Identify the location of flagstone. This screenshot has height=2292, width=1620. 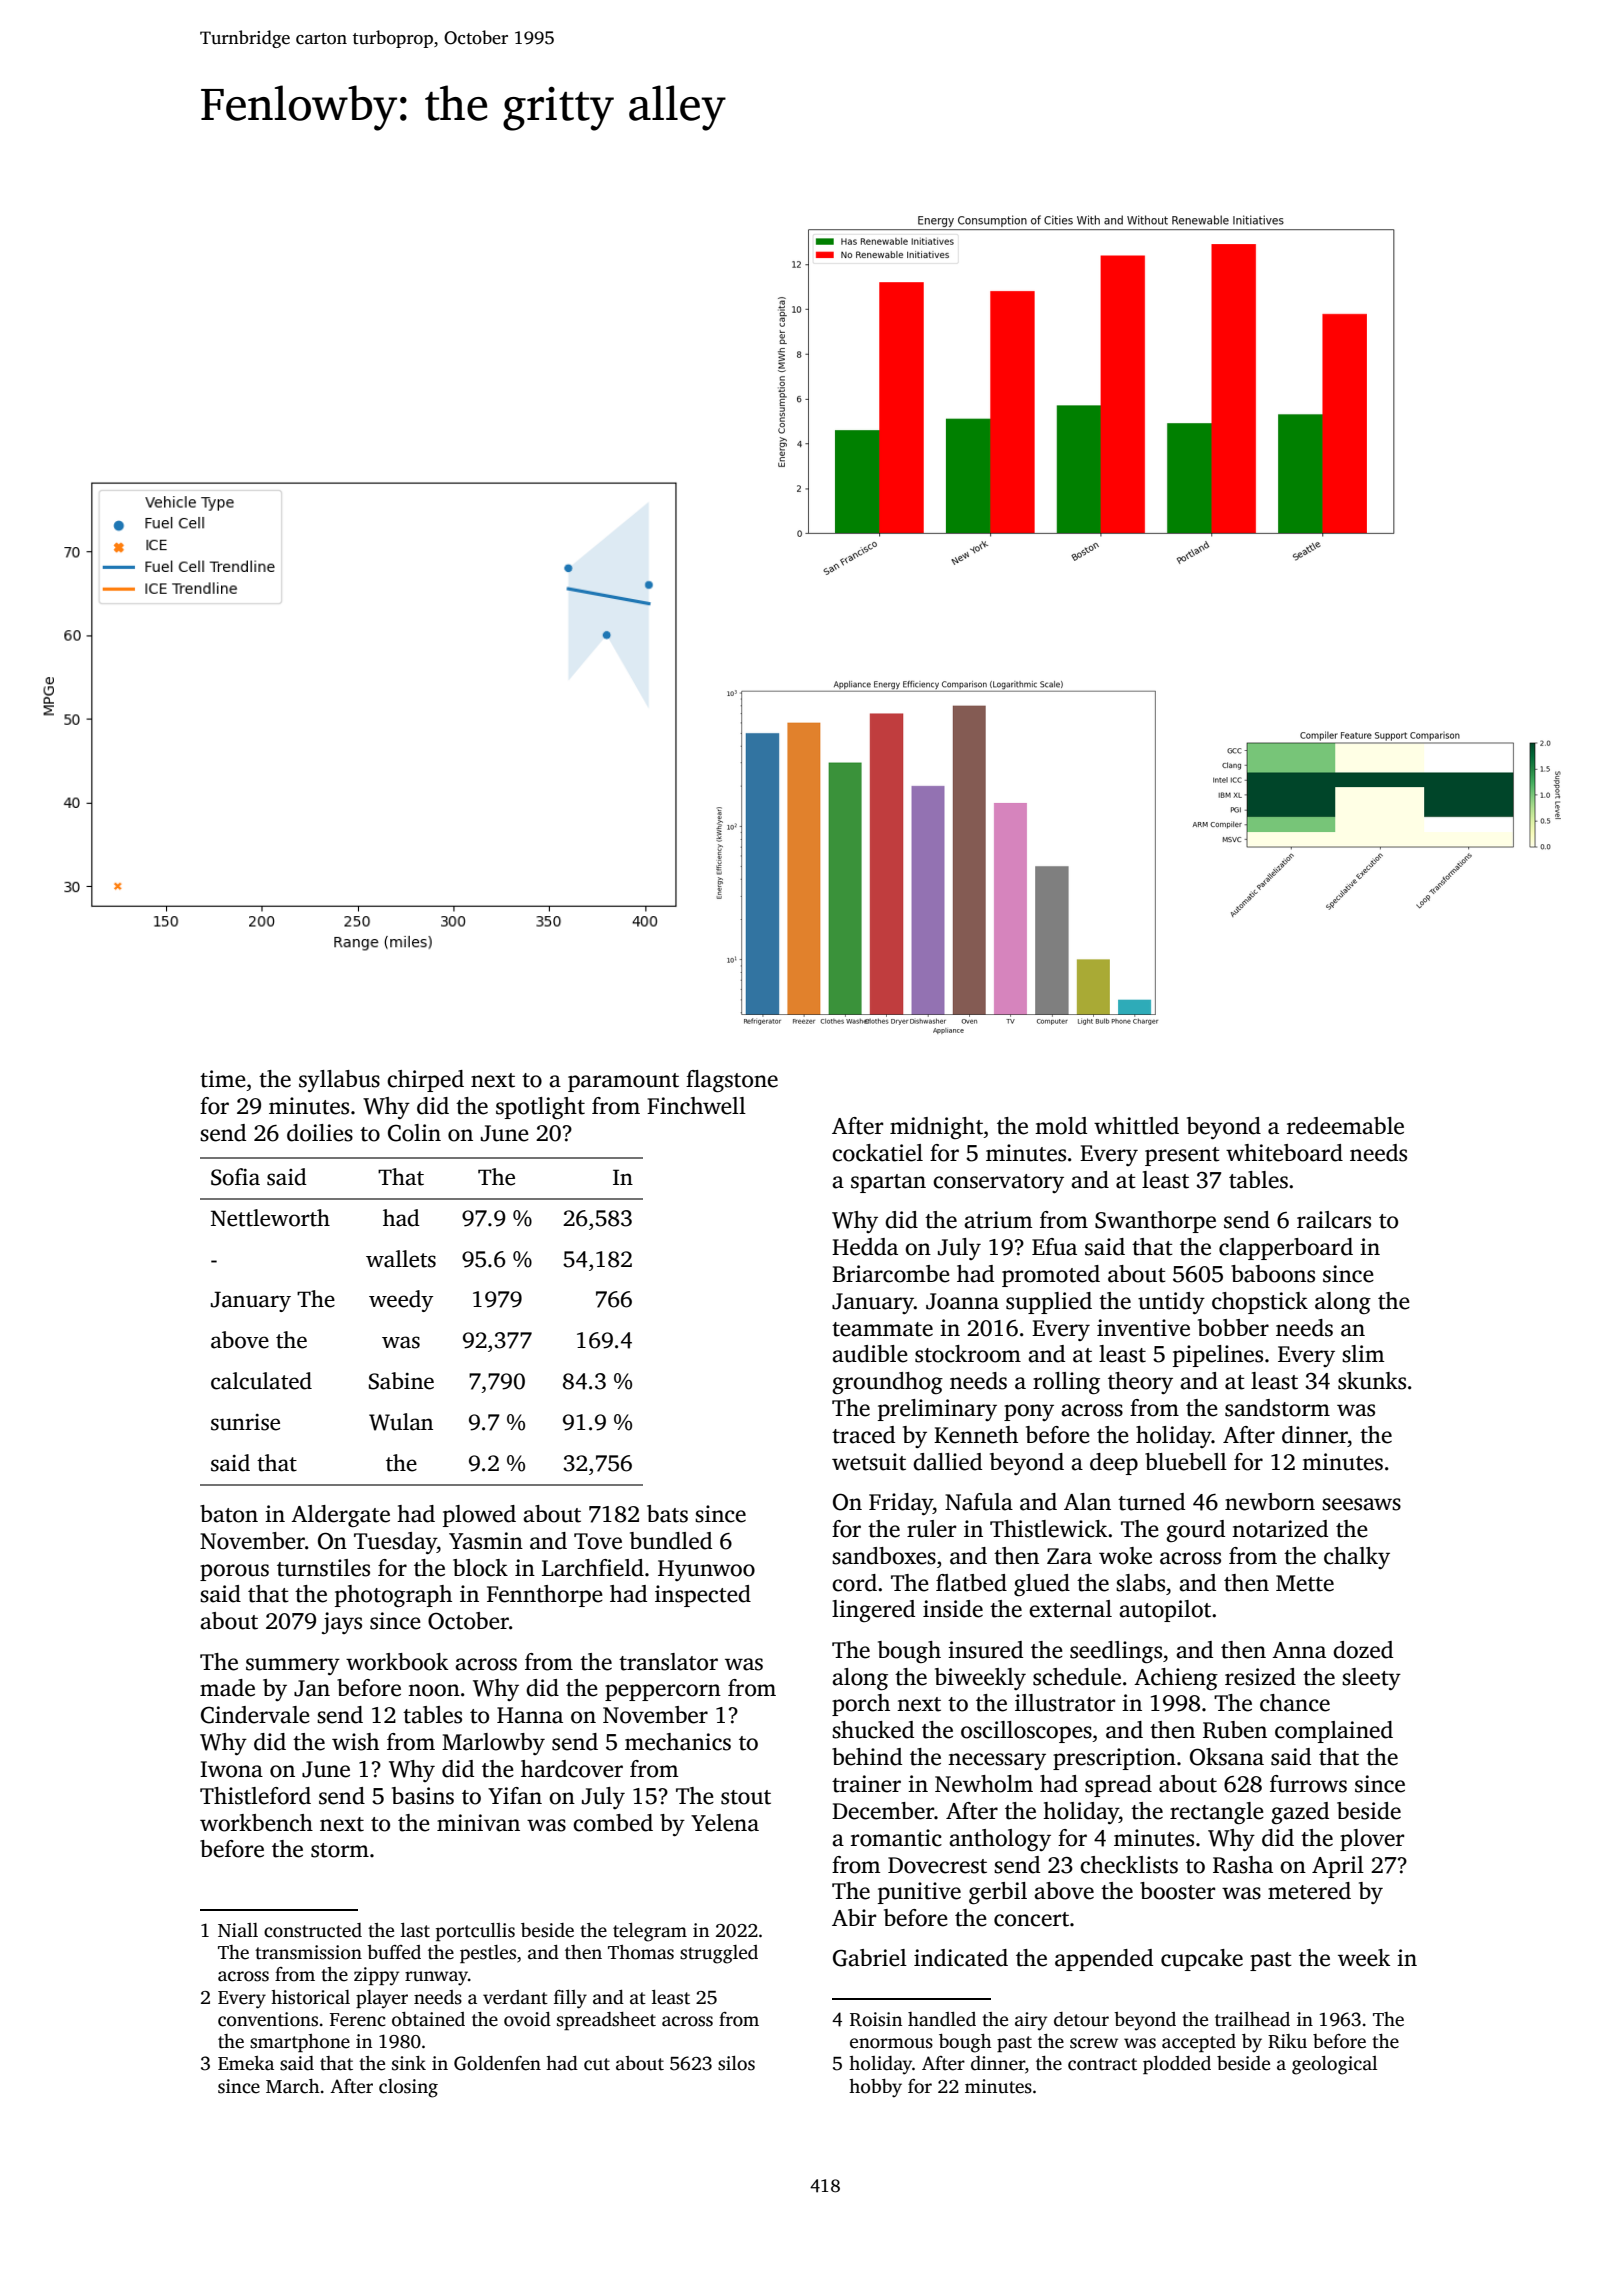
(732, 1081).
